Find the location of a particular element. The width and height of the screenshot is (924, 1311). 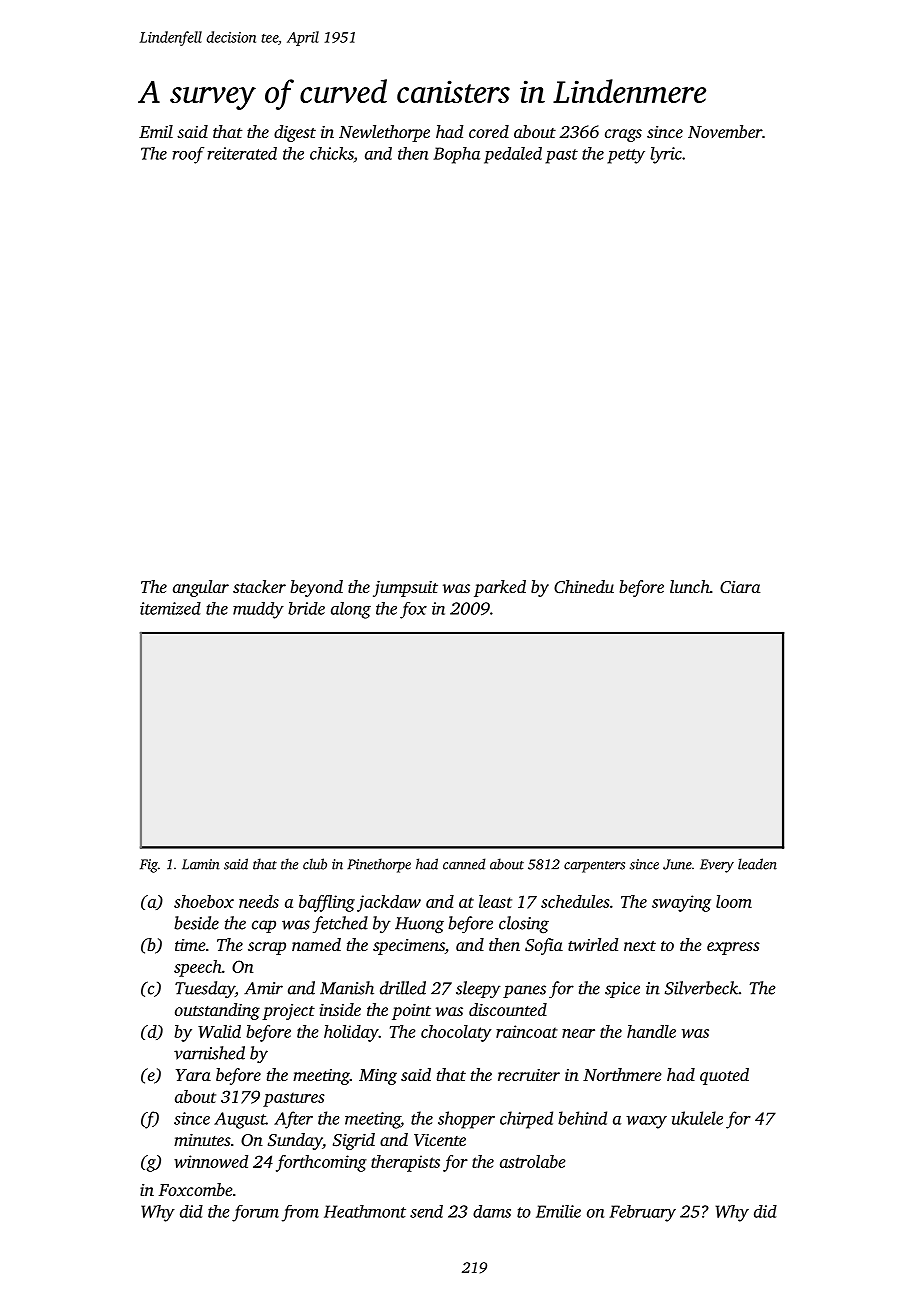

petty is located at coordinates (626, 156).
